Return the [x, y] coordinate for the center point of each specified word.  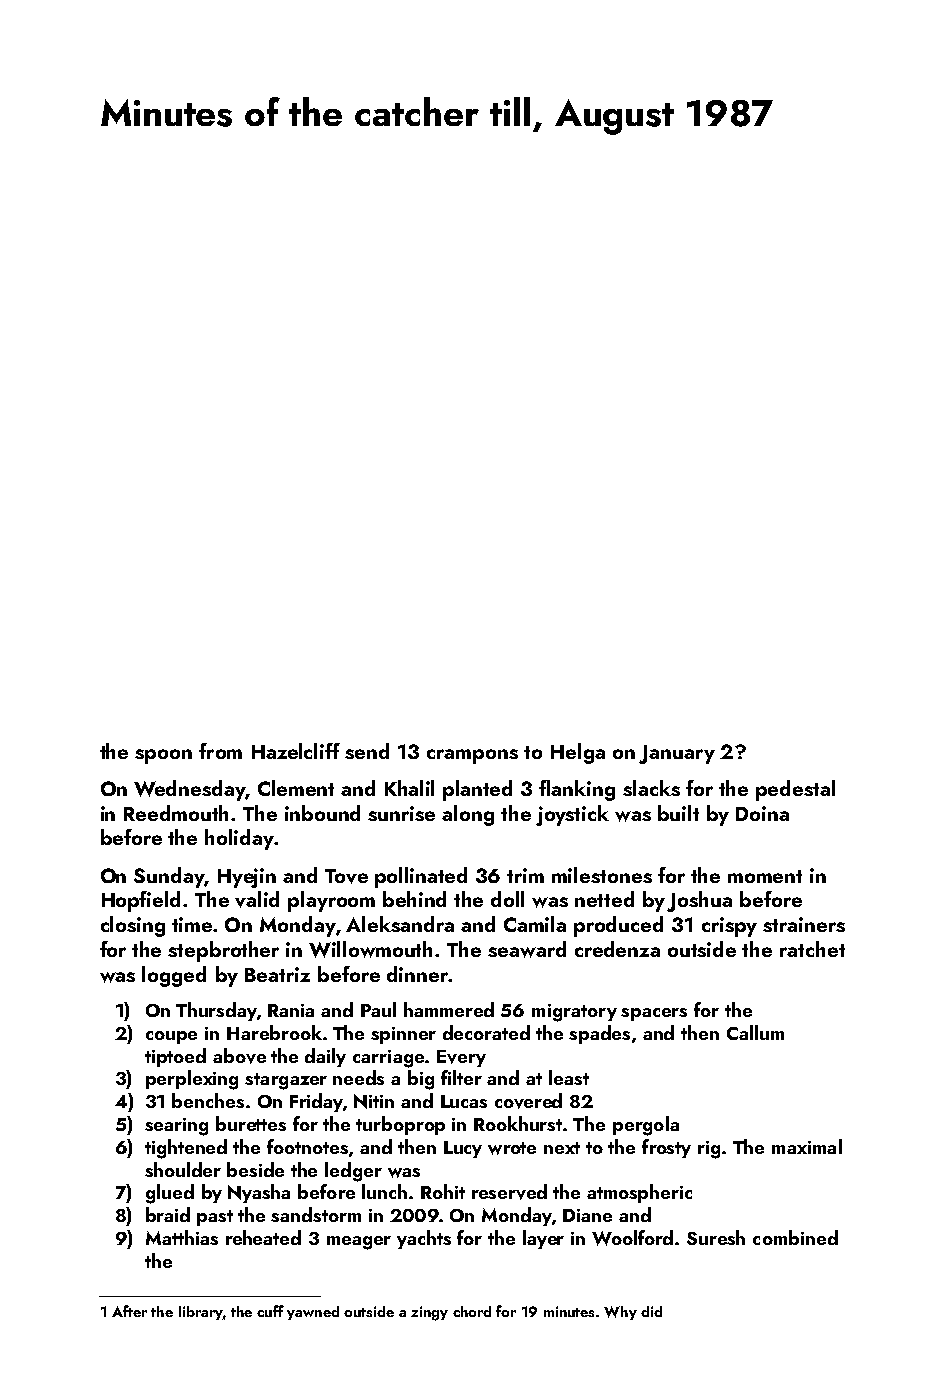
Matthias [182, 1237]
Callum [755, 1032]
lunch [384, 1191]
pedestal [795, 790]
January [677, 754]
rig [709, 1150]
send [367, 751]
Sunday [169, 877]
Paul [378, 1009]
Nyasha [259, 1193]
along [468, 815]
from [220, 751]
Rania [291, 1010]
